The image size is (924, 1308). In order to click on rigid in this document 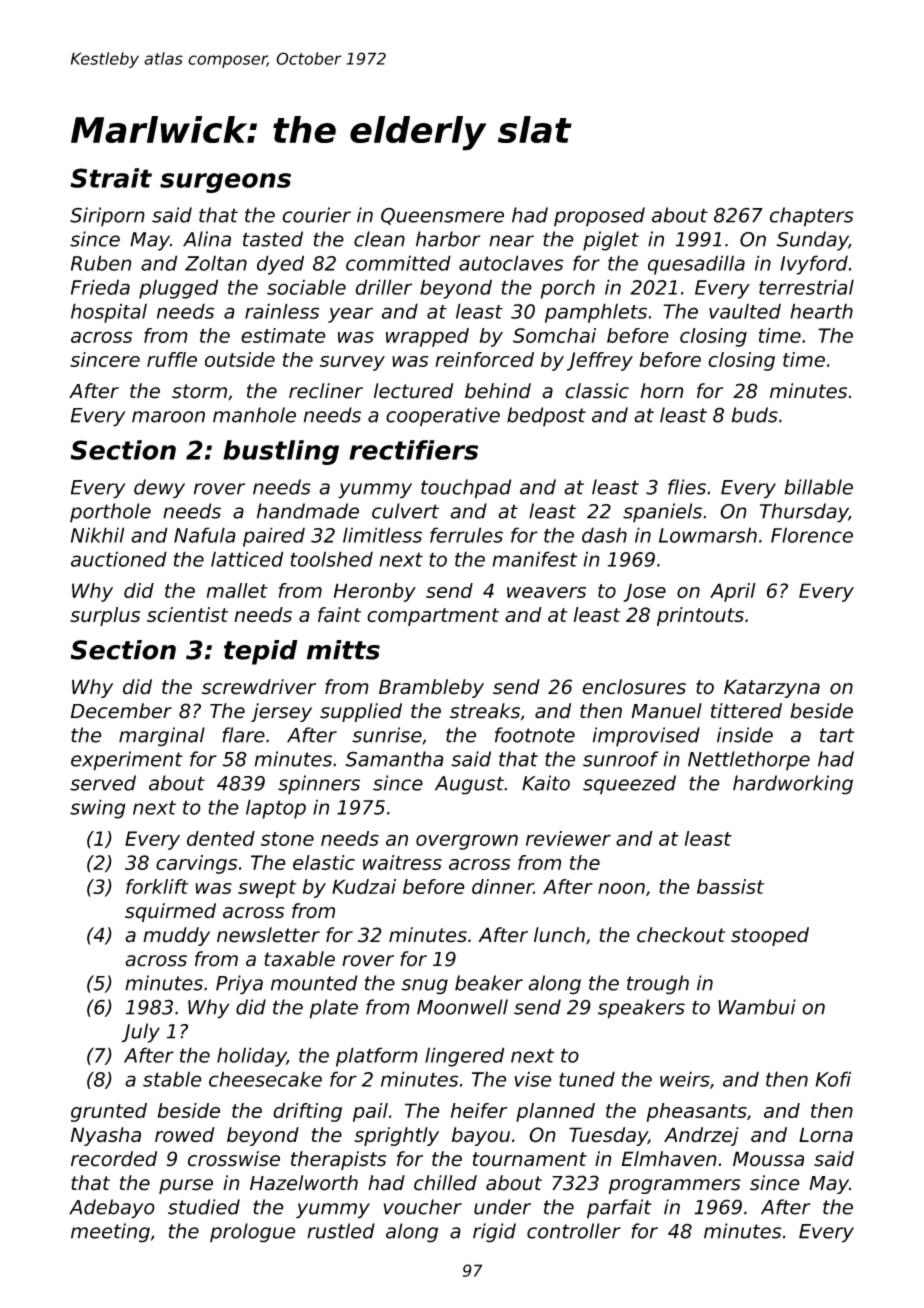, I will do `click(494, 1233)`.
